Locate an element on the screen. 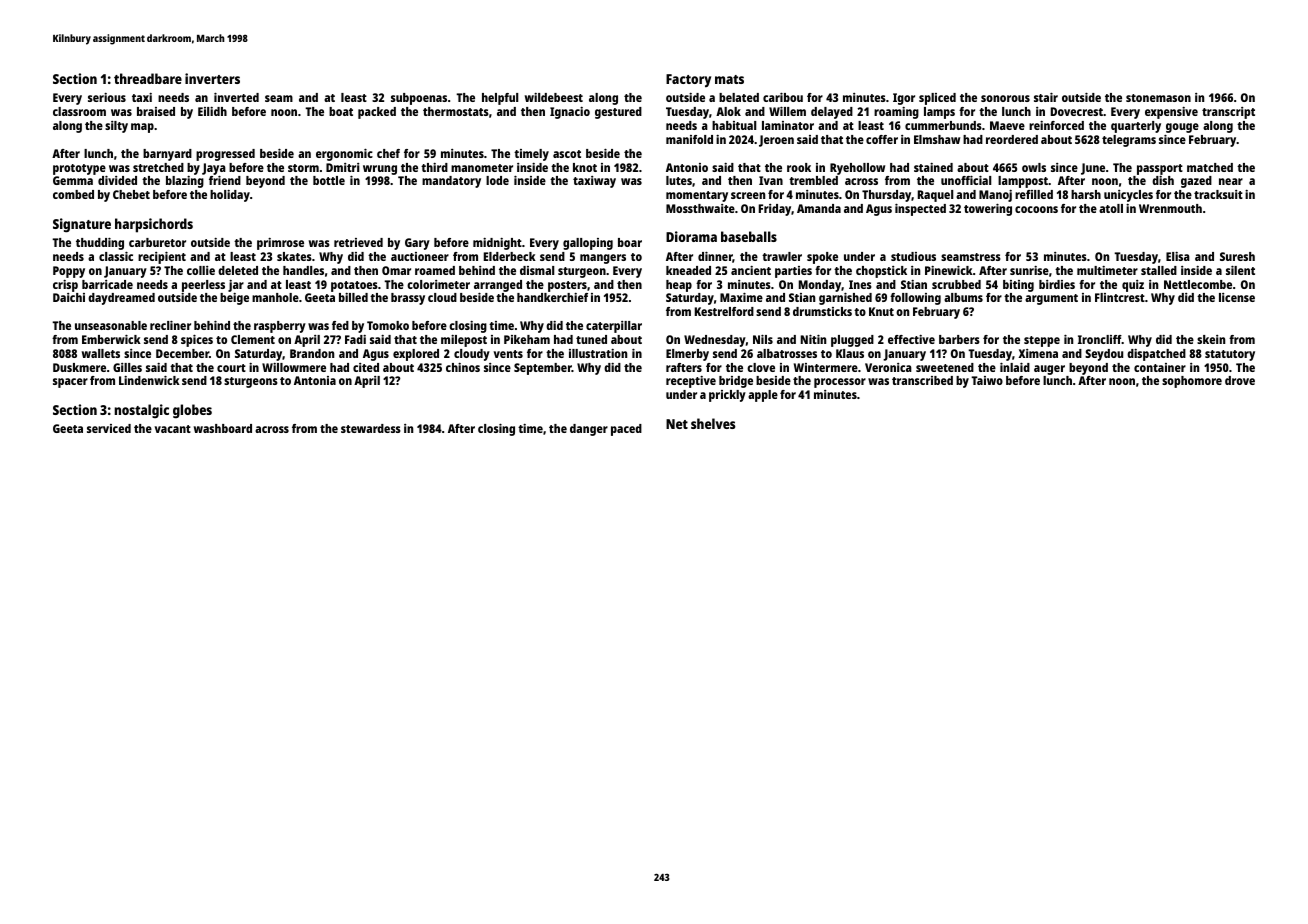 The width and height of the screenshot is (1308, 924). danger is located at coordinates (589, 430).
